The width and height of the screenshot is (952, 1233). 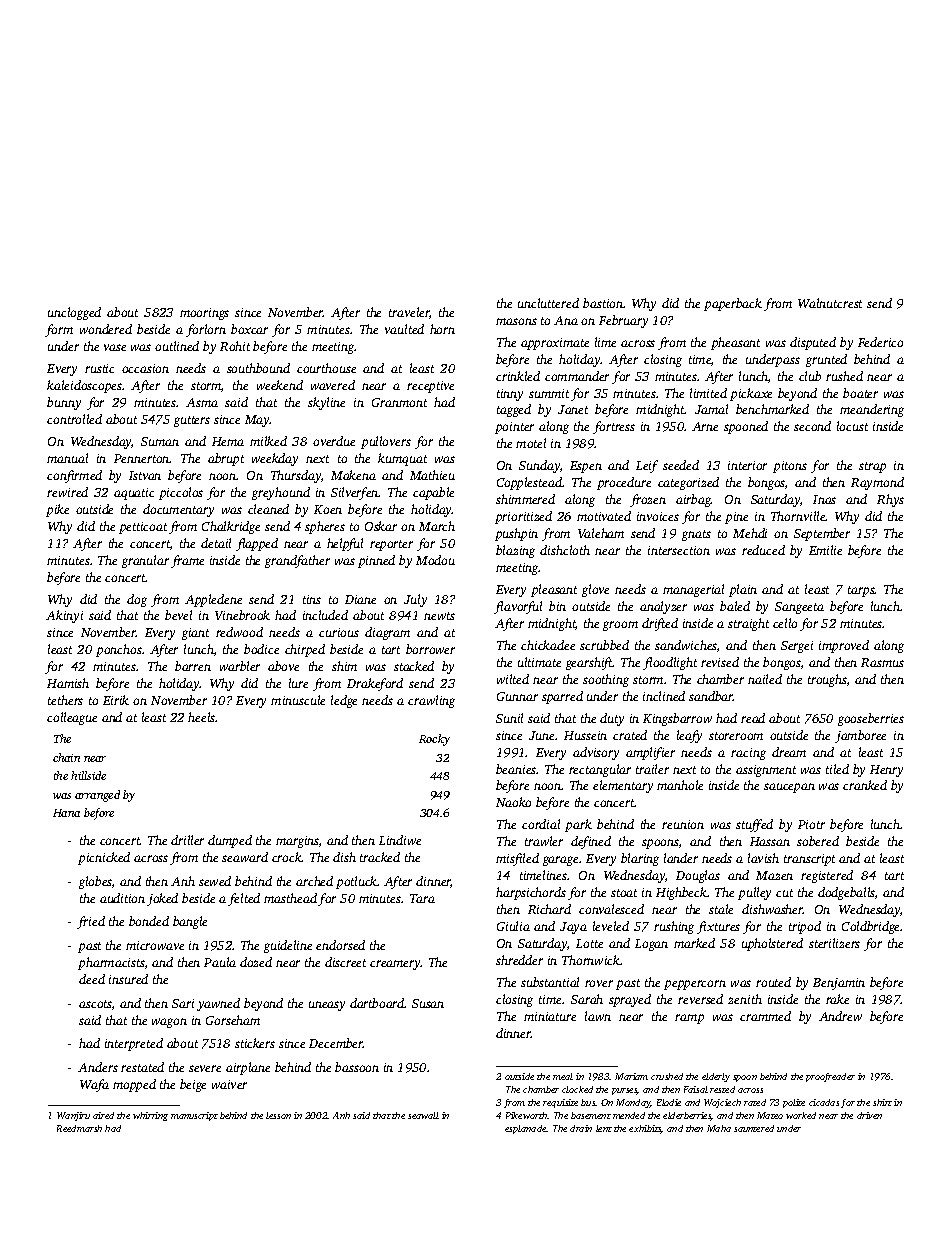 What do you see at coordinates (519, 960) in the screenshot?
I see `shredder` at bounding box center [519, 960].
